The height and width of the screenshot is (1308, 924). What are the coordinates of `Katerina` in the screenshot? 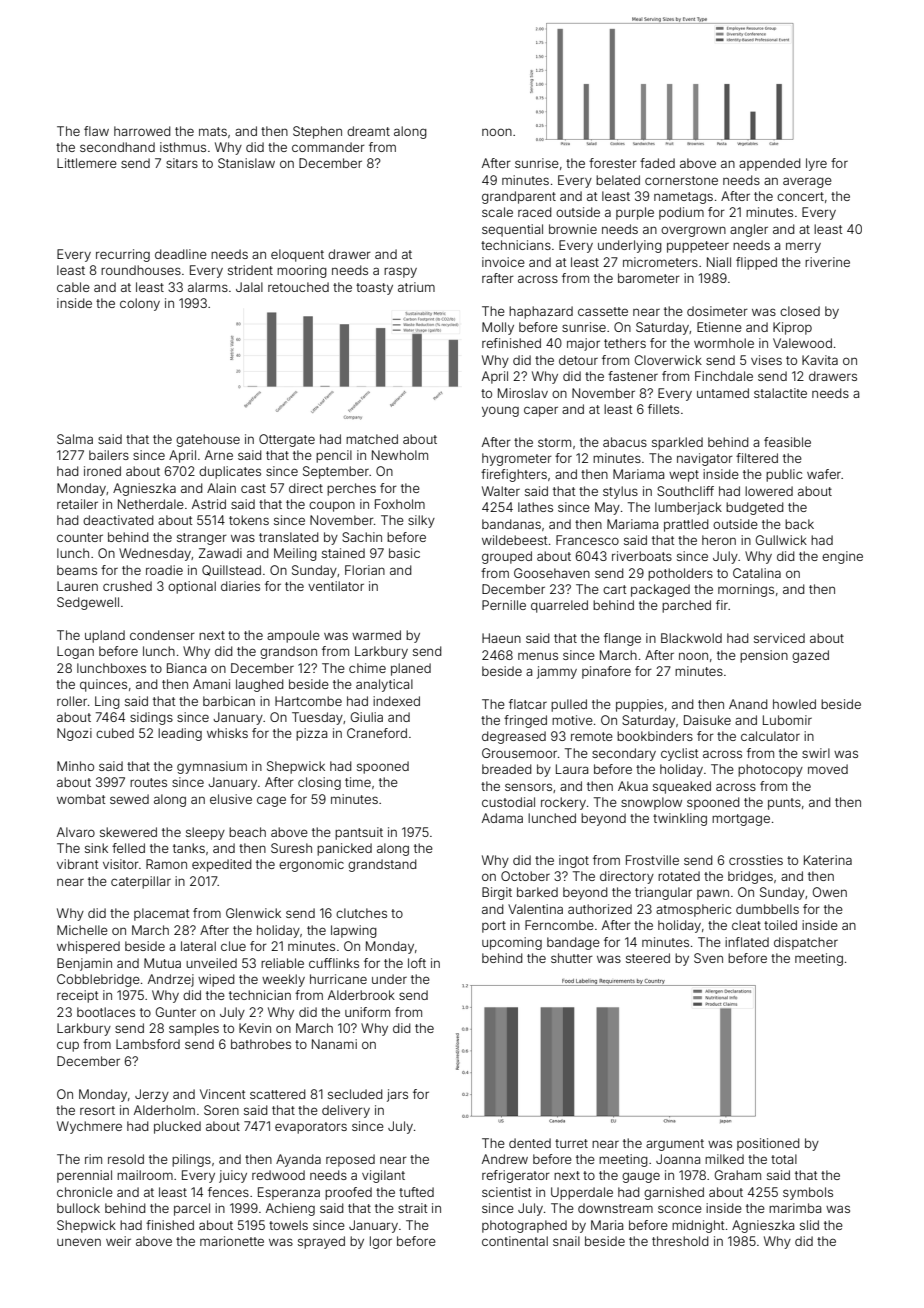 It's located at (828, 860).
